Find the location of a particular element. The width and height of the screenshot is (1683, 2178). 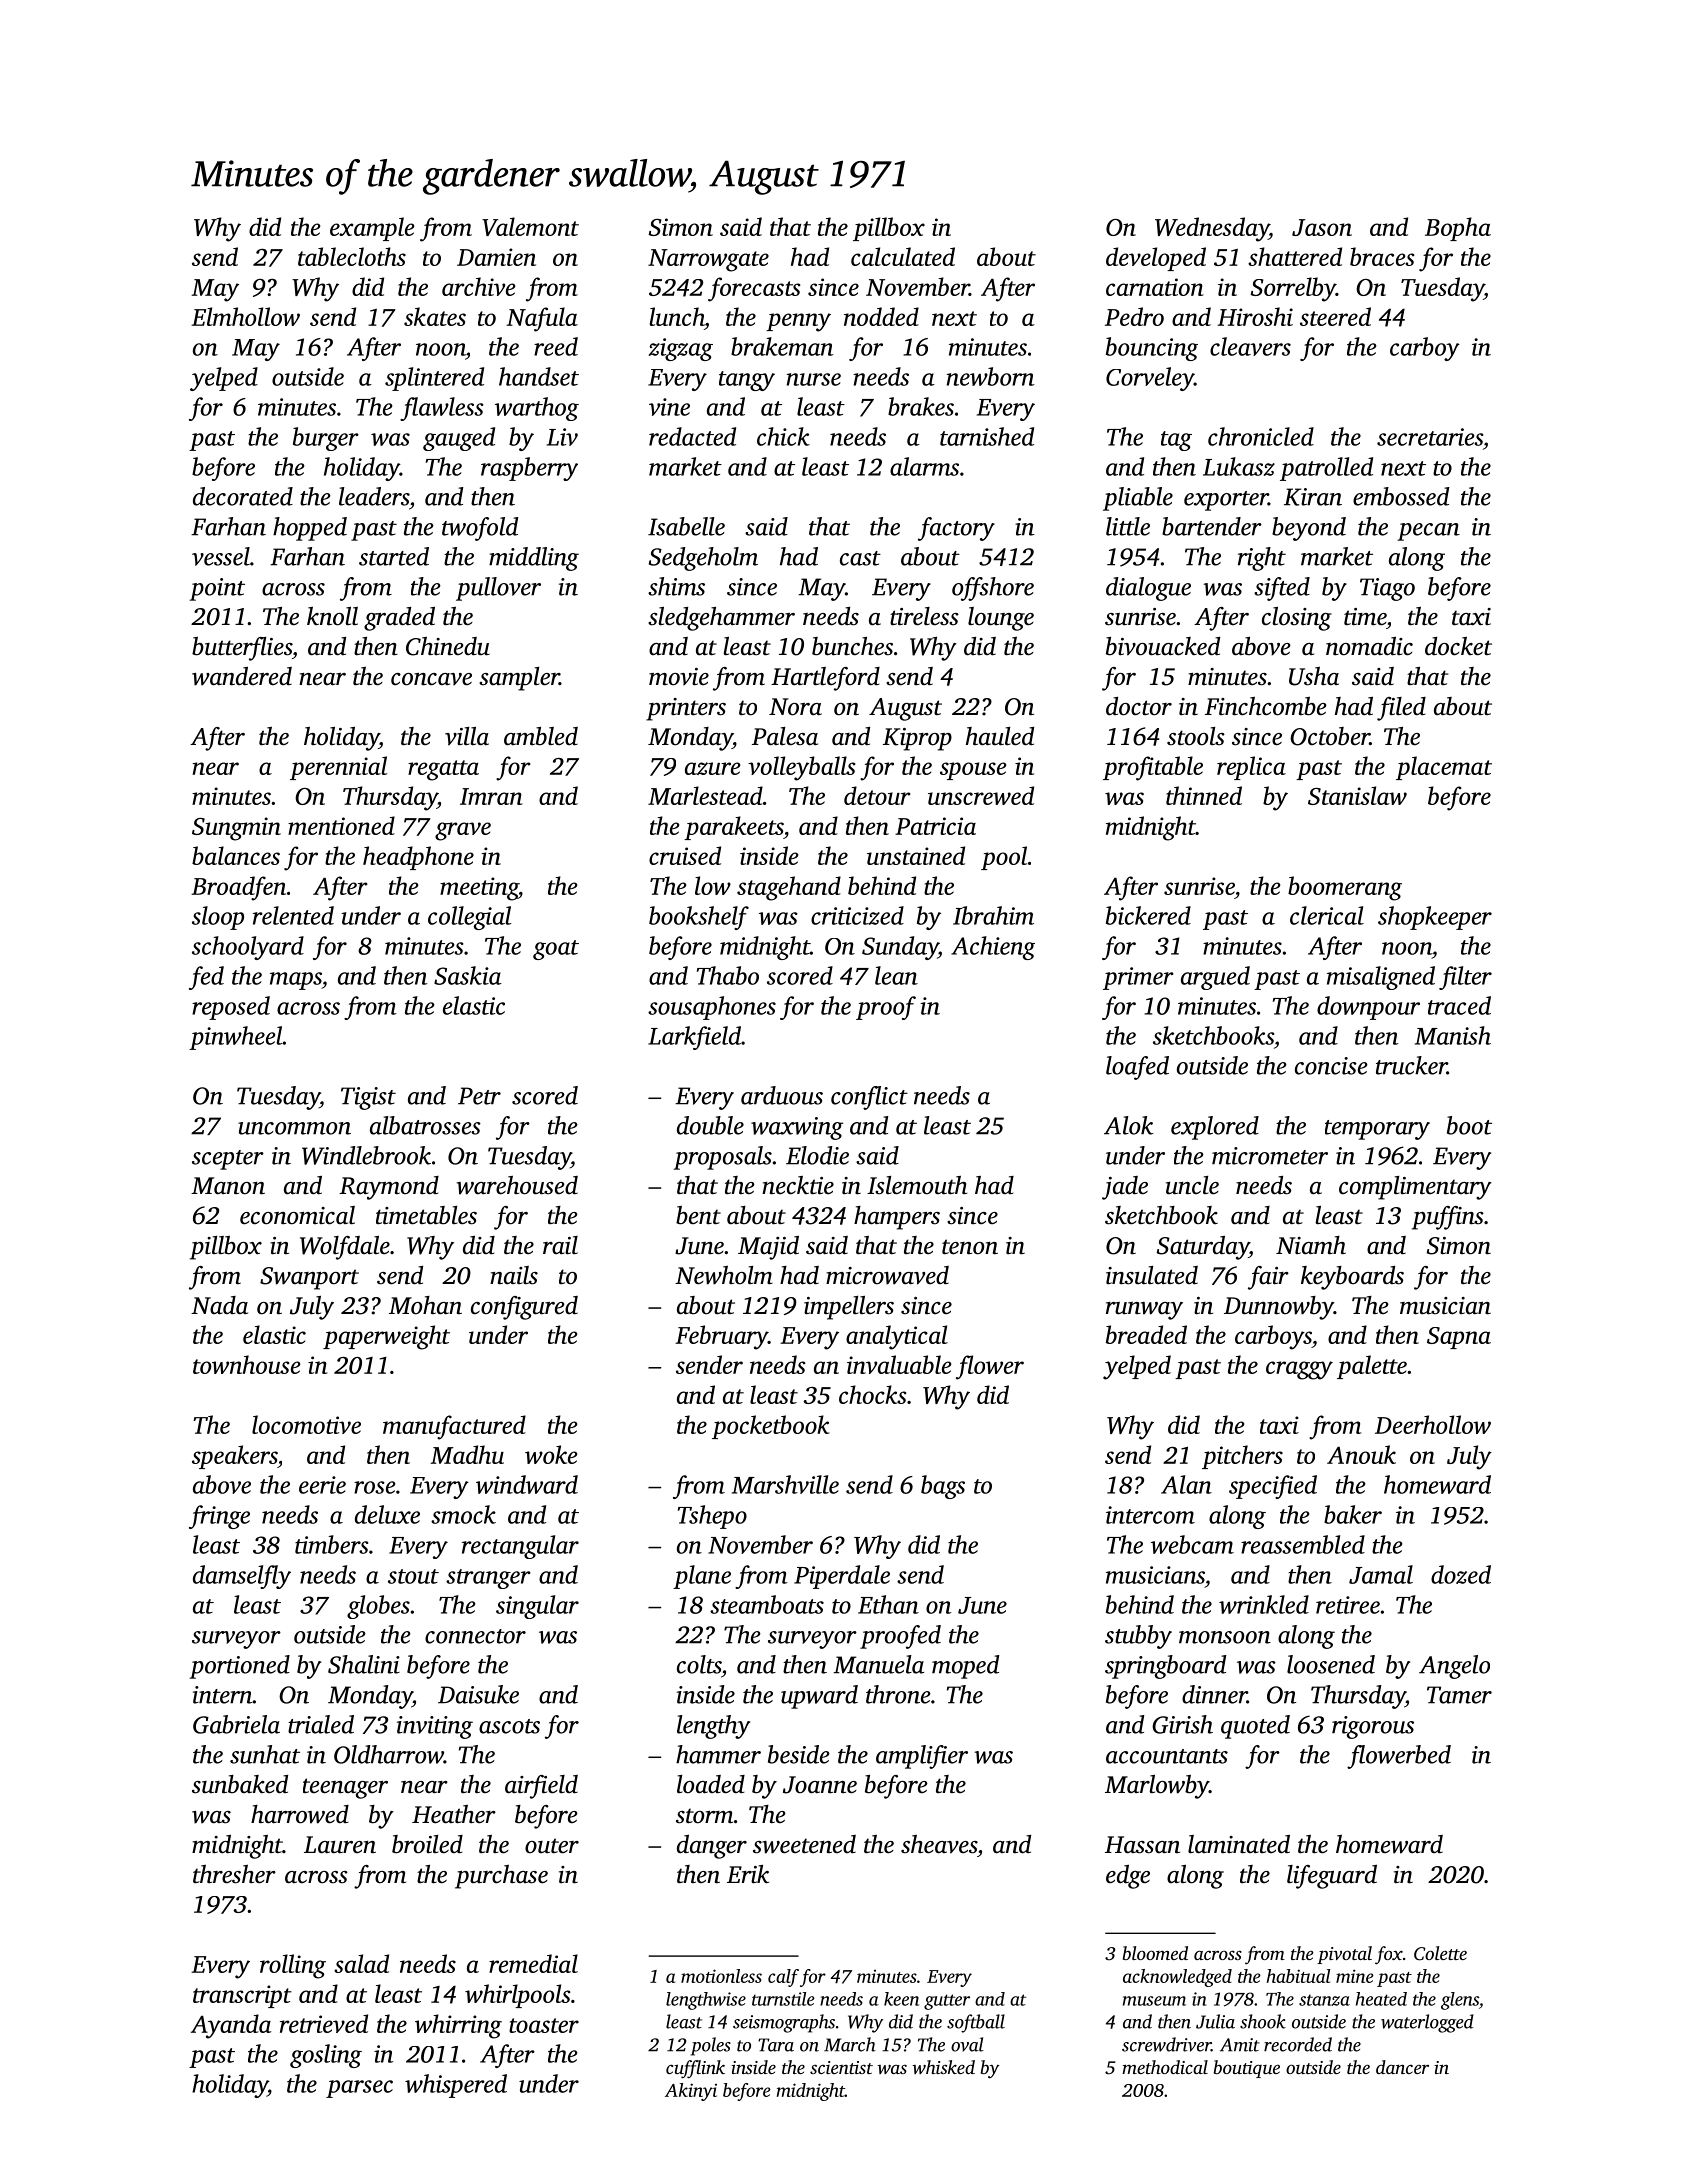

profitable is located at coordinates (1153, 768).
